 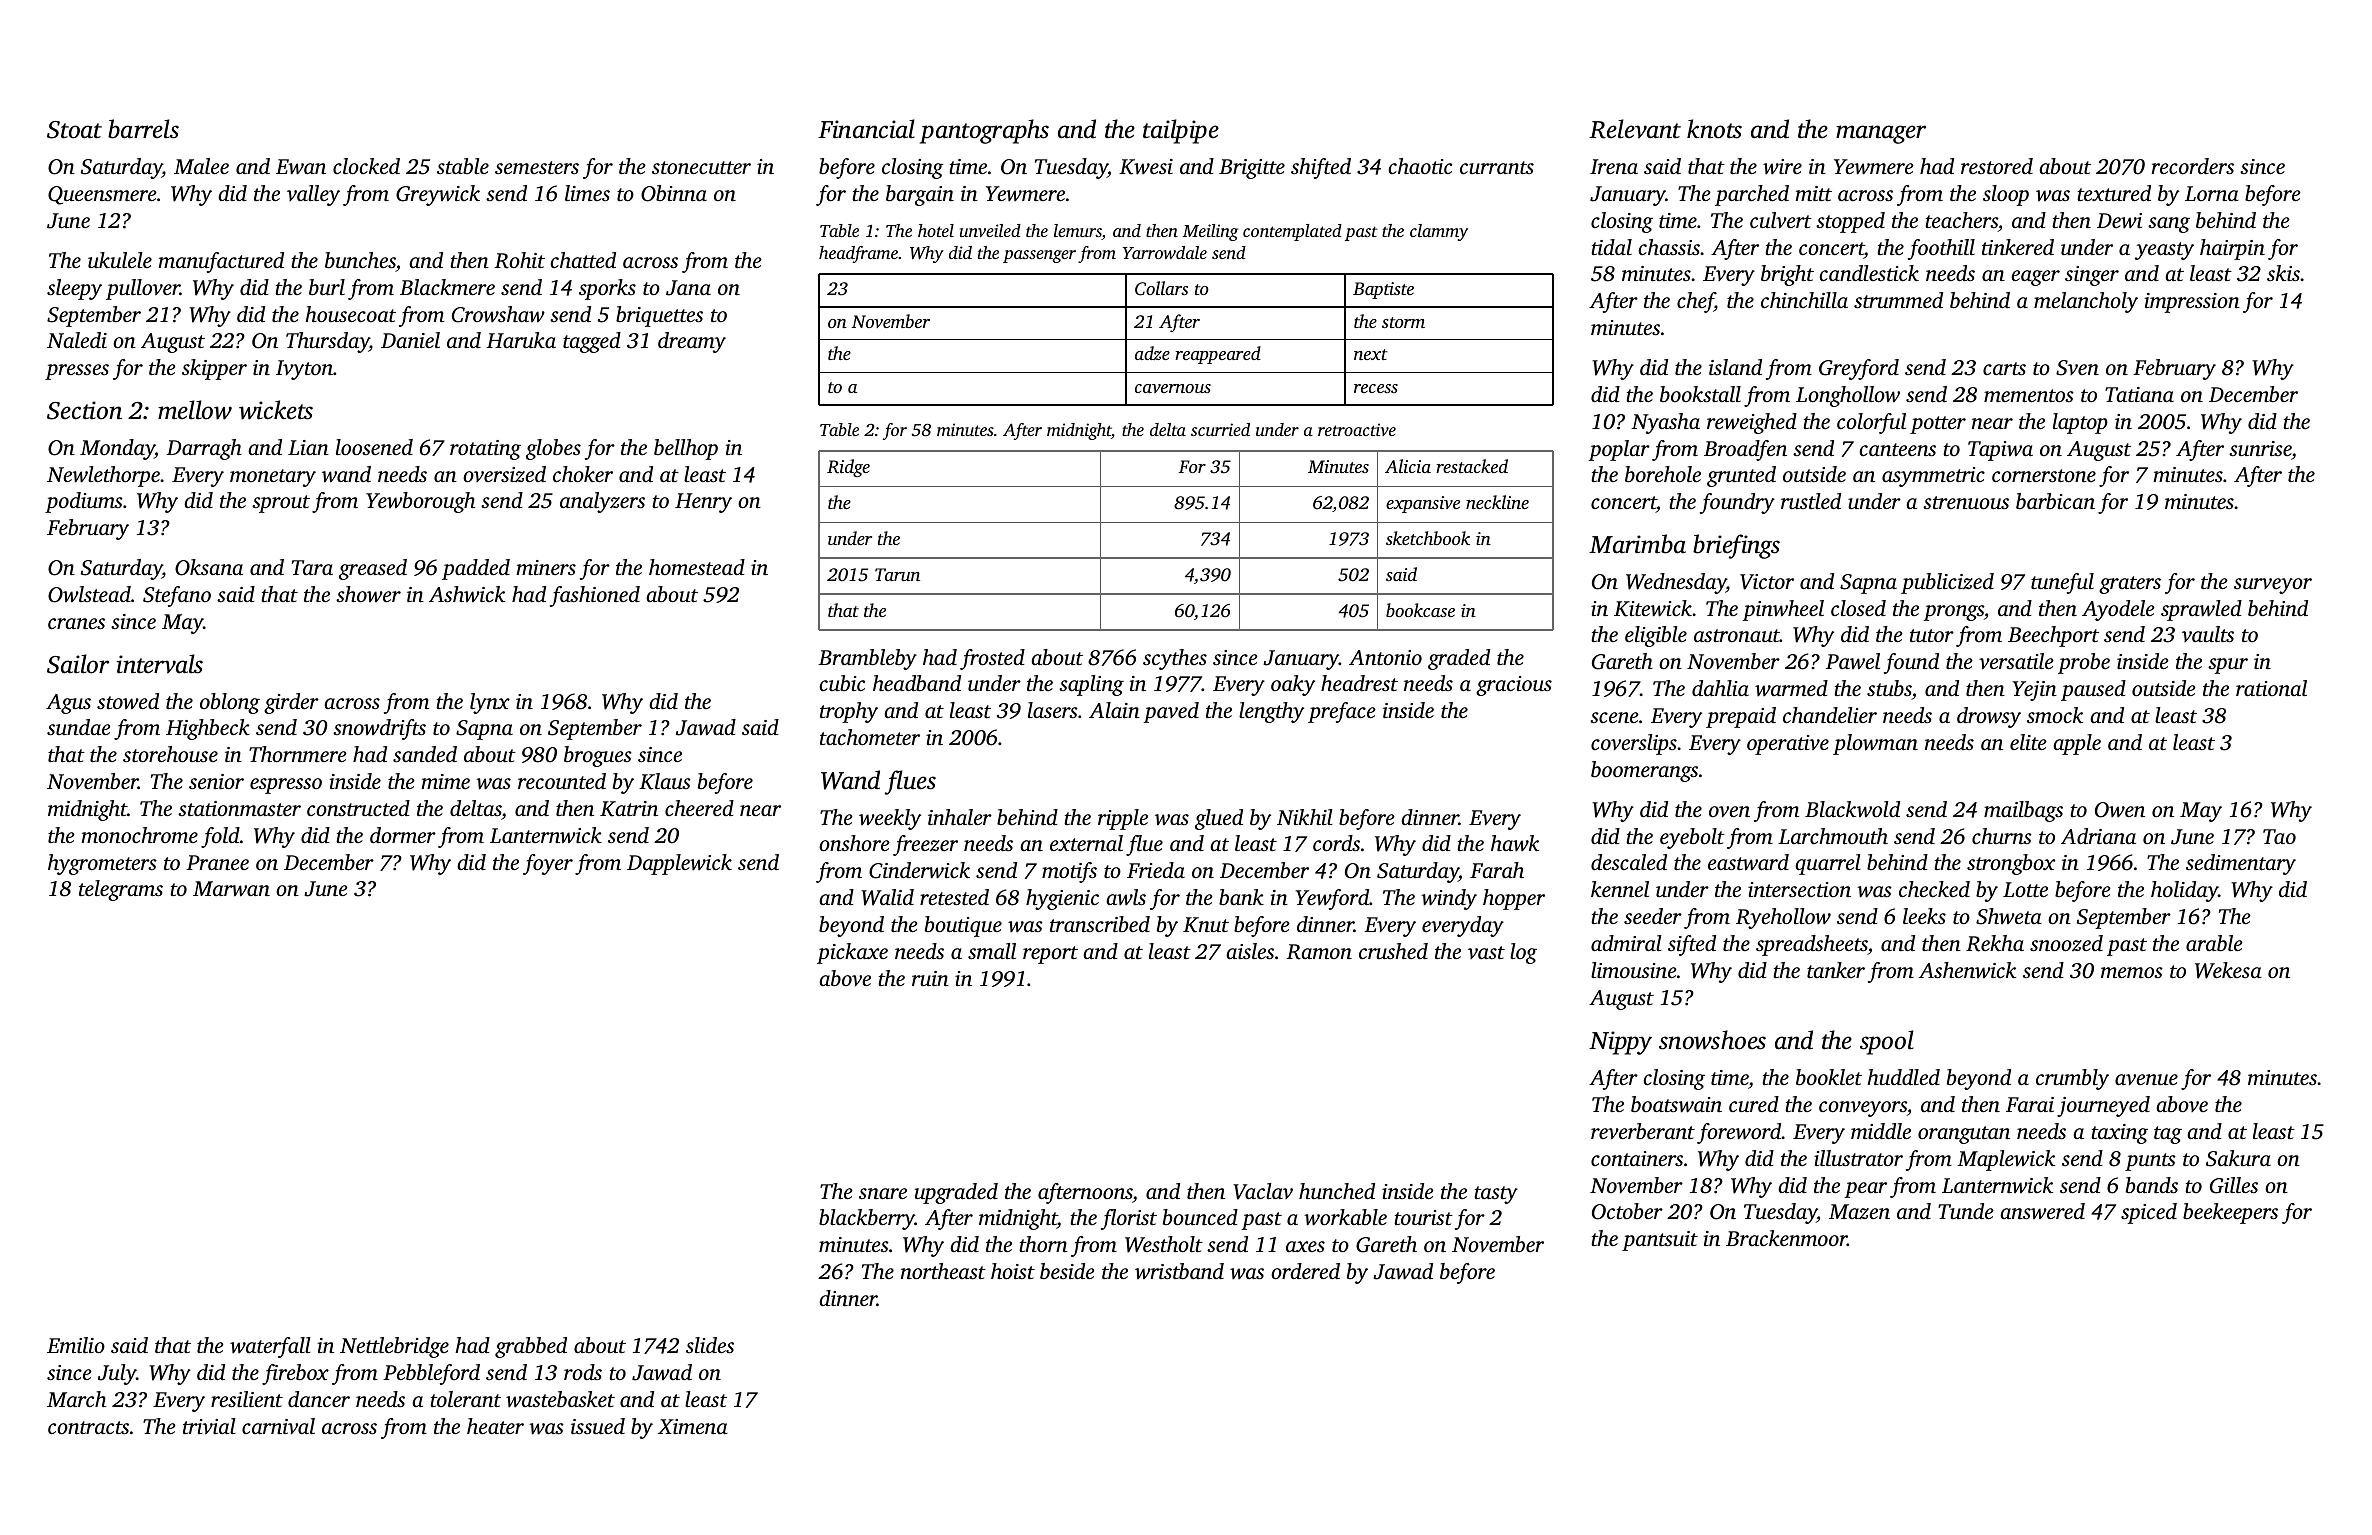 I want to click on Stoat, so click(x=74, y=130).
